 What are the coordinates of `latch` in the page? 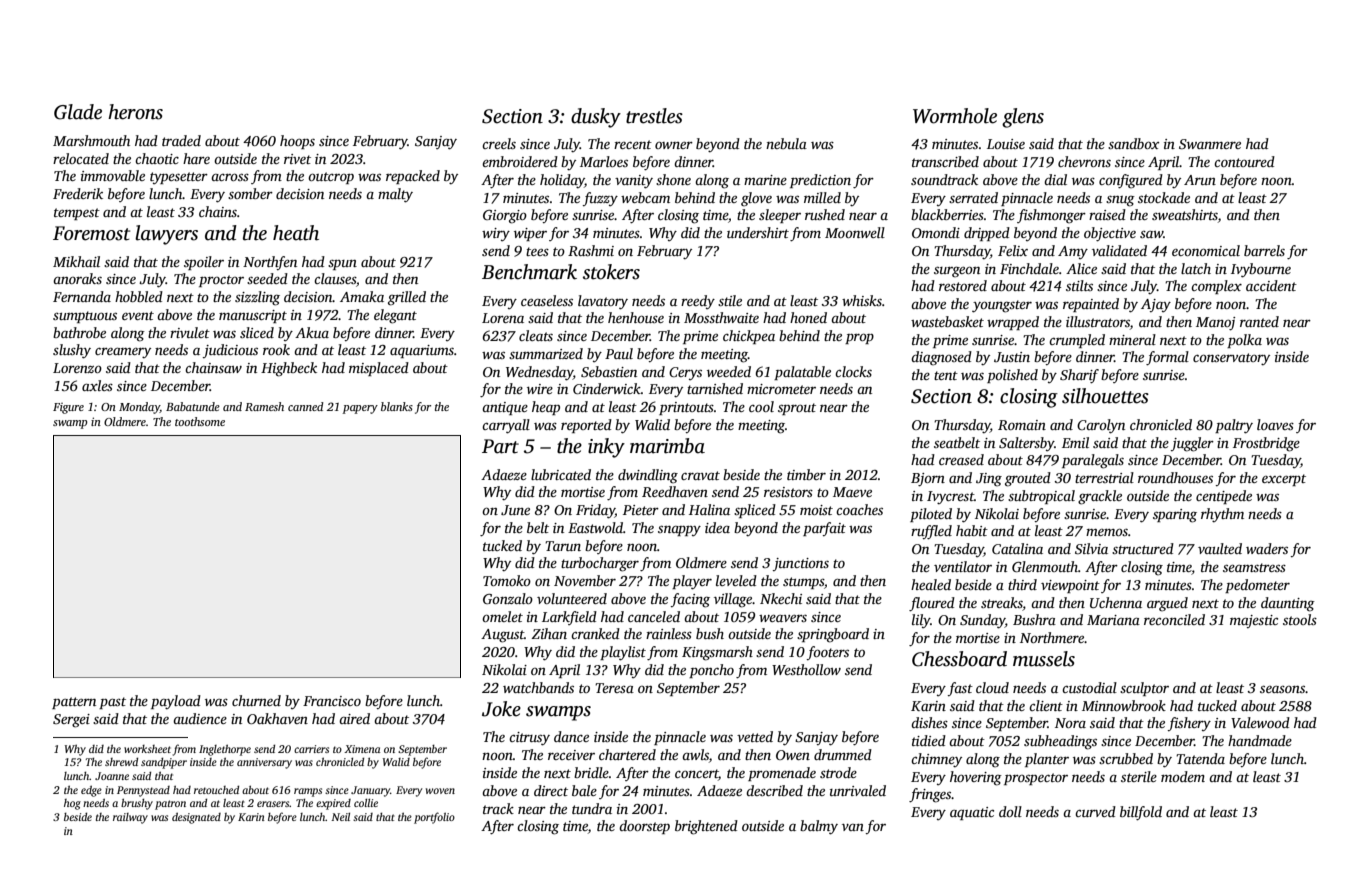 It's located at (1196, 268).
